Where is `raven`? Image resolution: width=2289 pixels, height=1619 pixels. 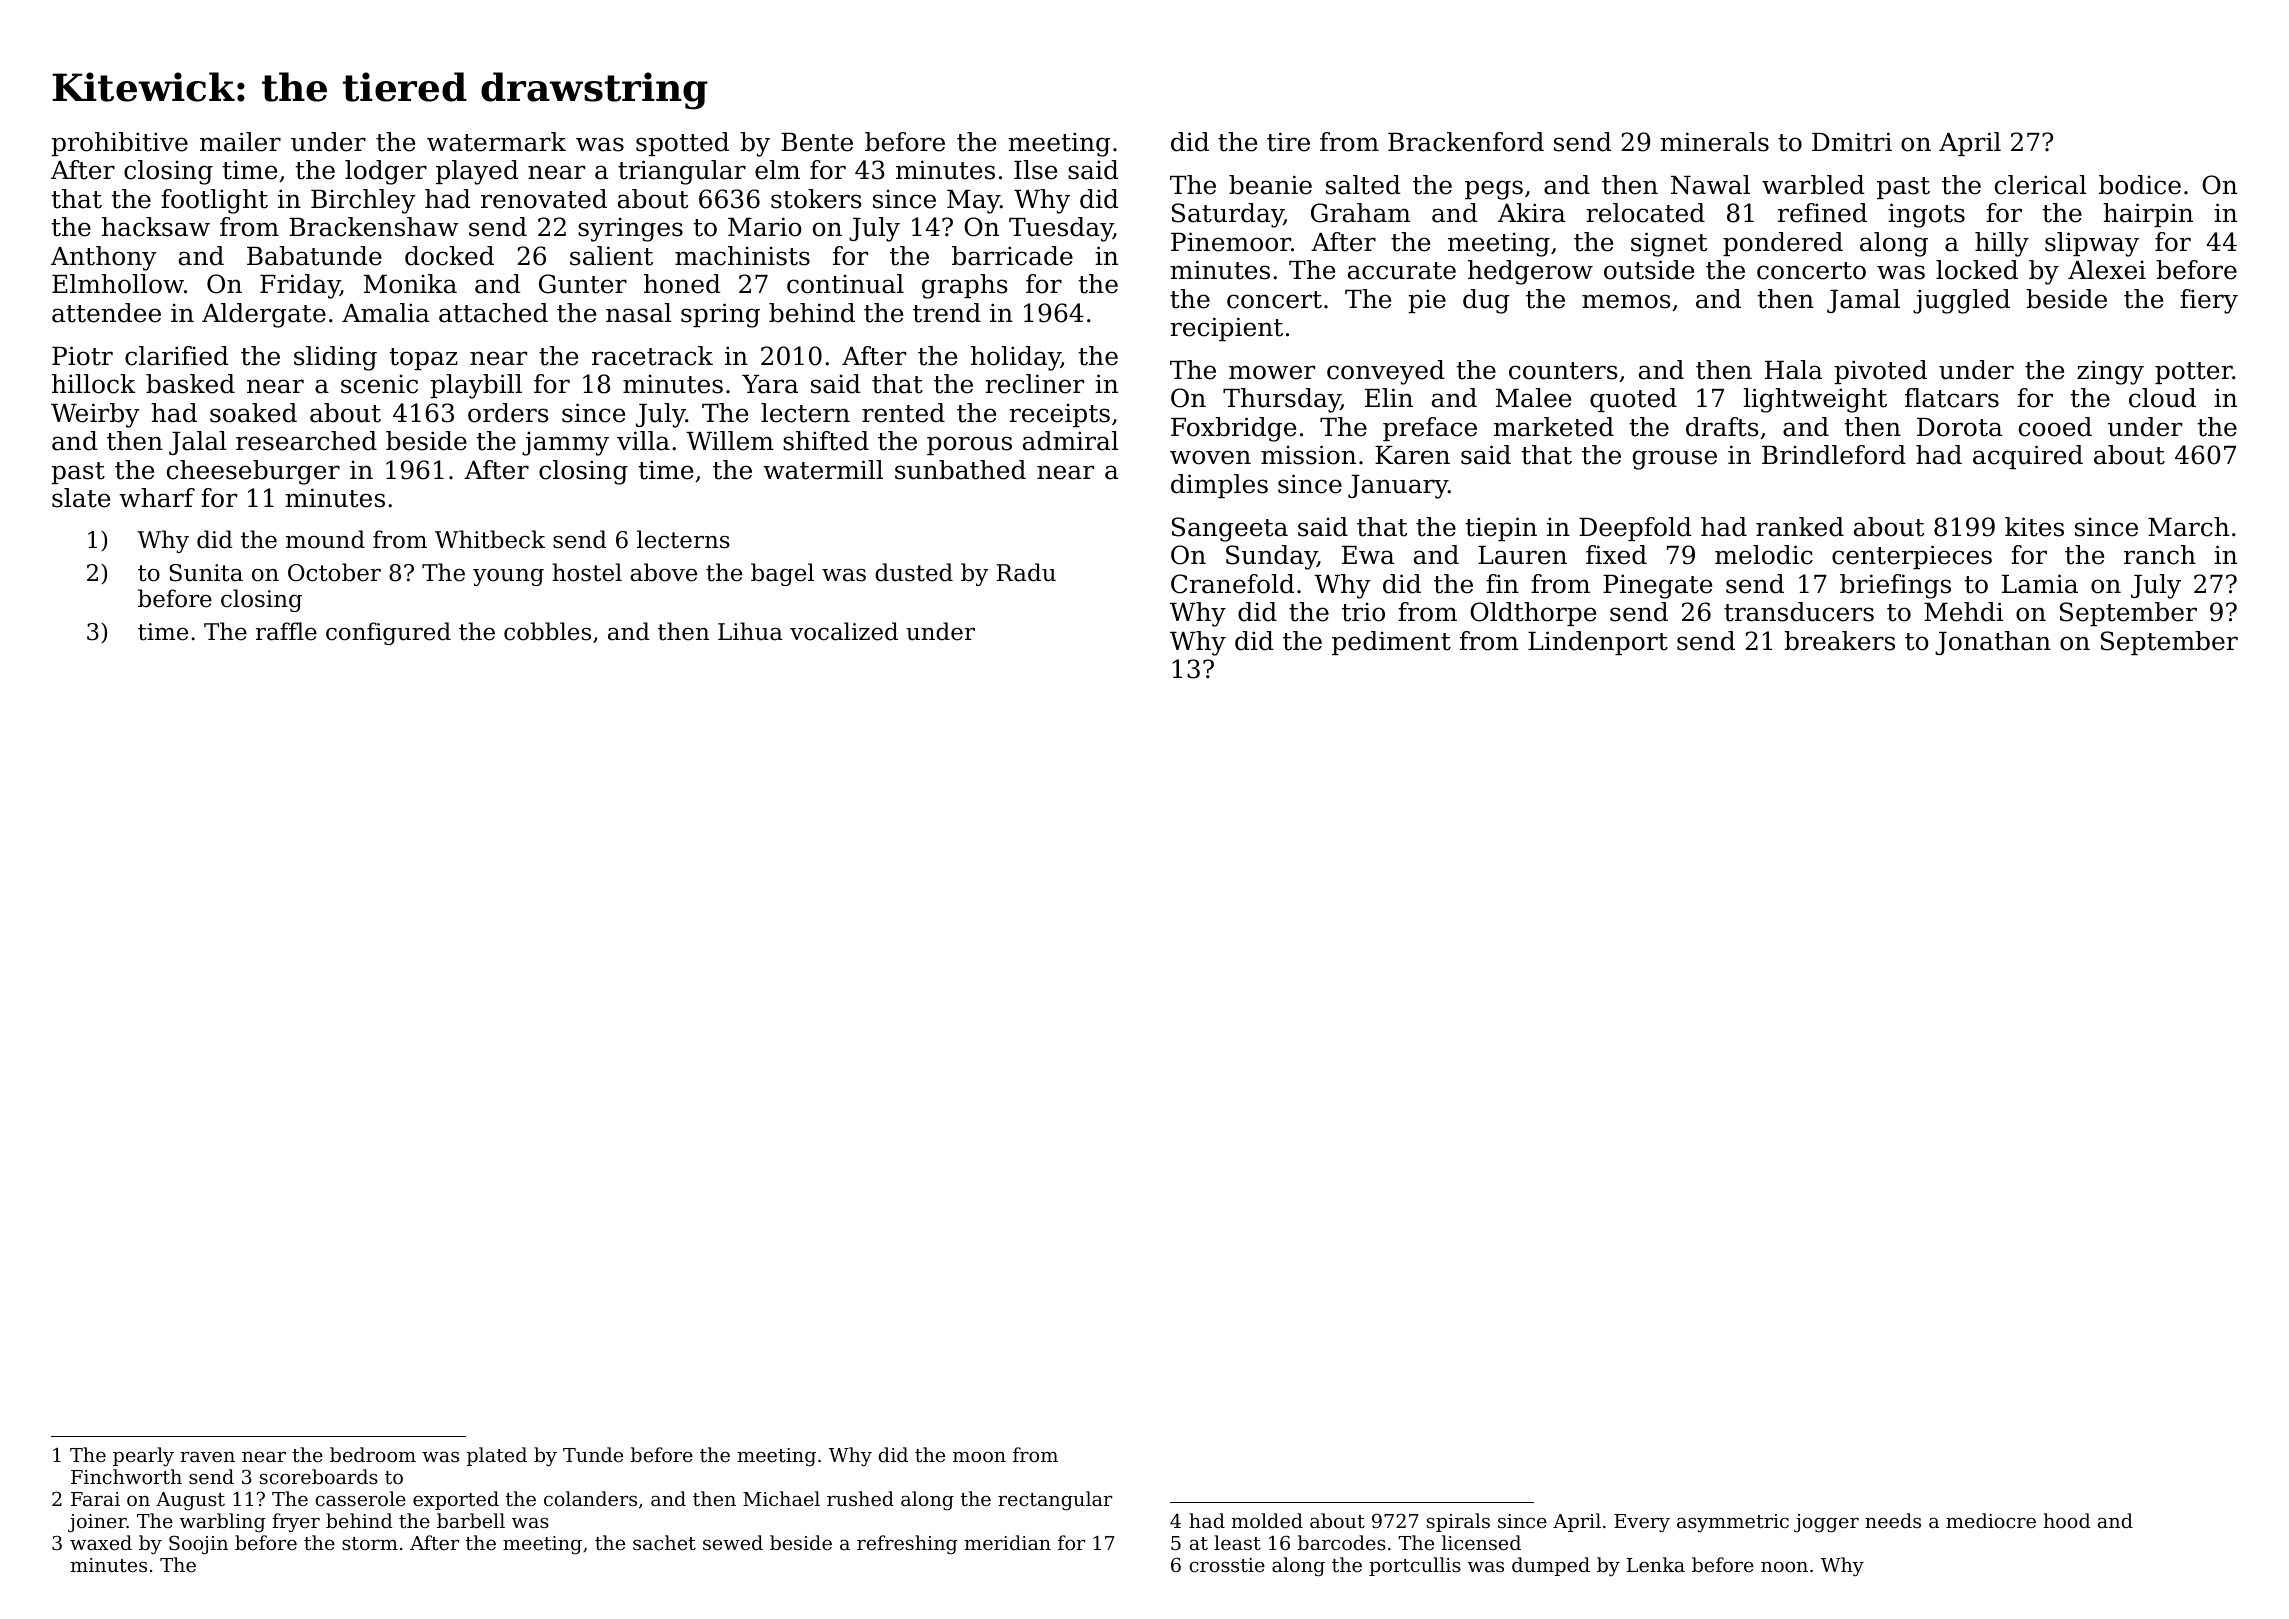
raven is located at coordinates (207, 1457).
